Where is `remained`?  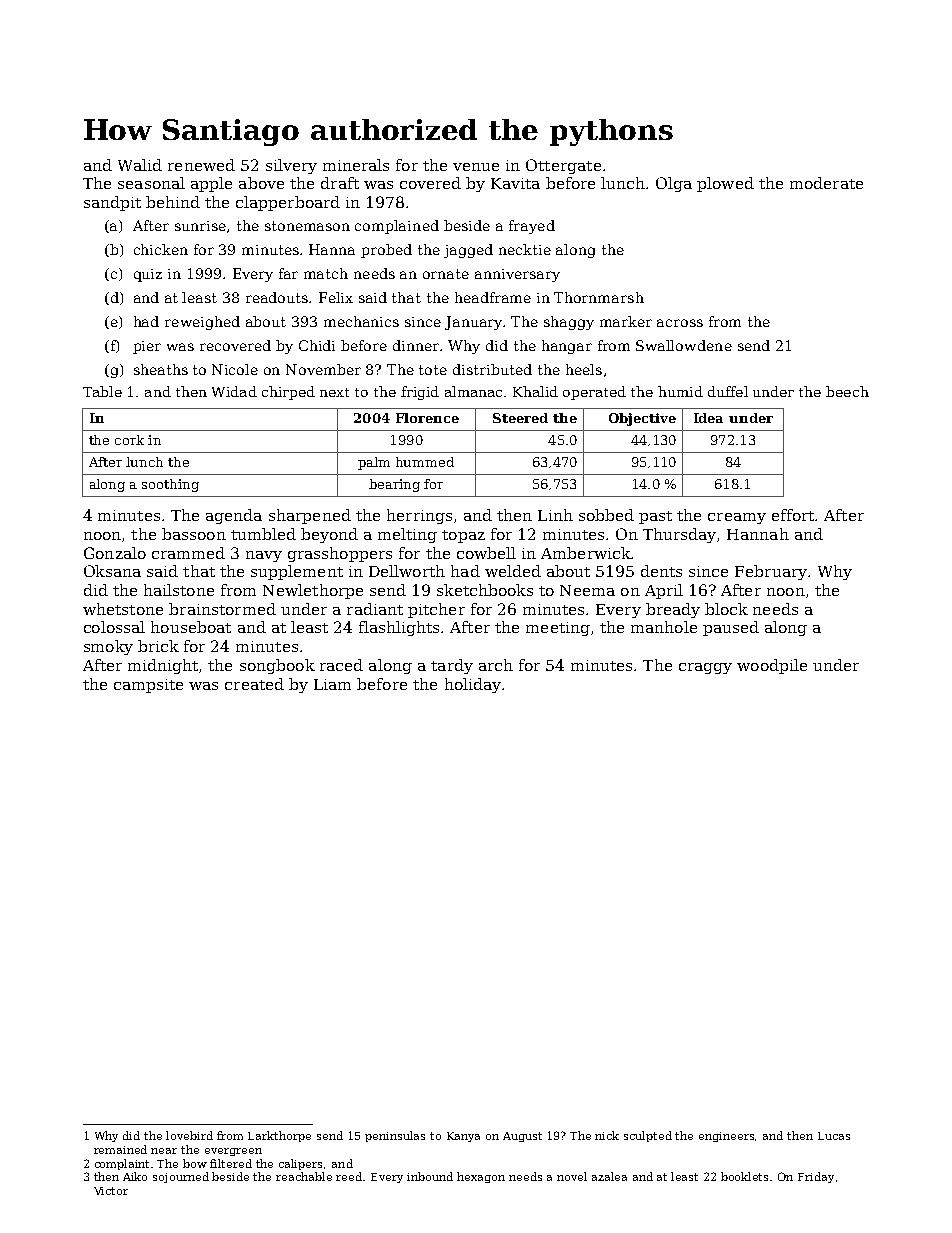
remained is located at coordinates (120, 1149).
